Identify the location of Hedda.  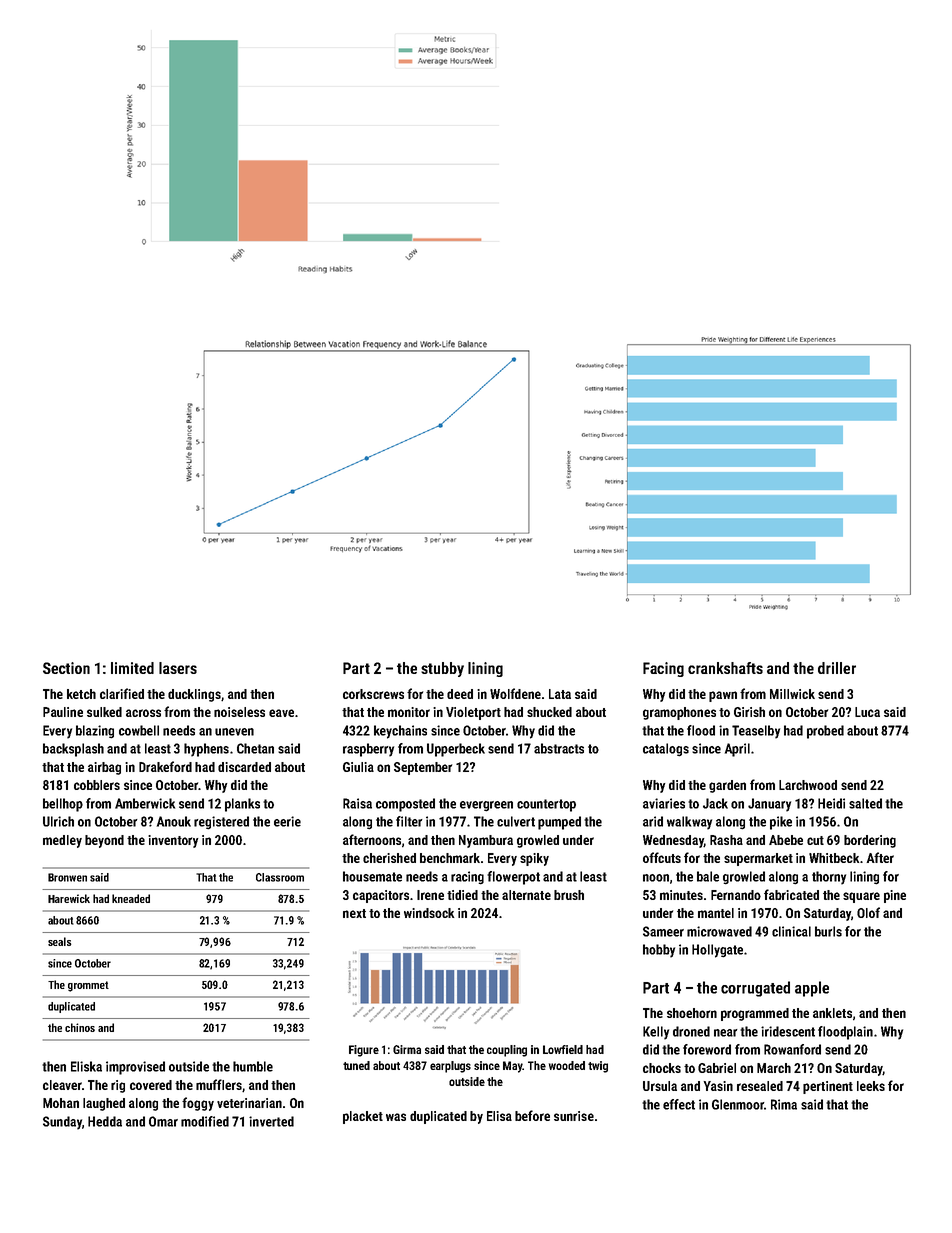
(105, 1121).
